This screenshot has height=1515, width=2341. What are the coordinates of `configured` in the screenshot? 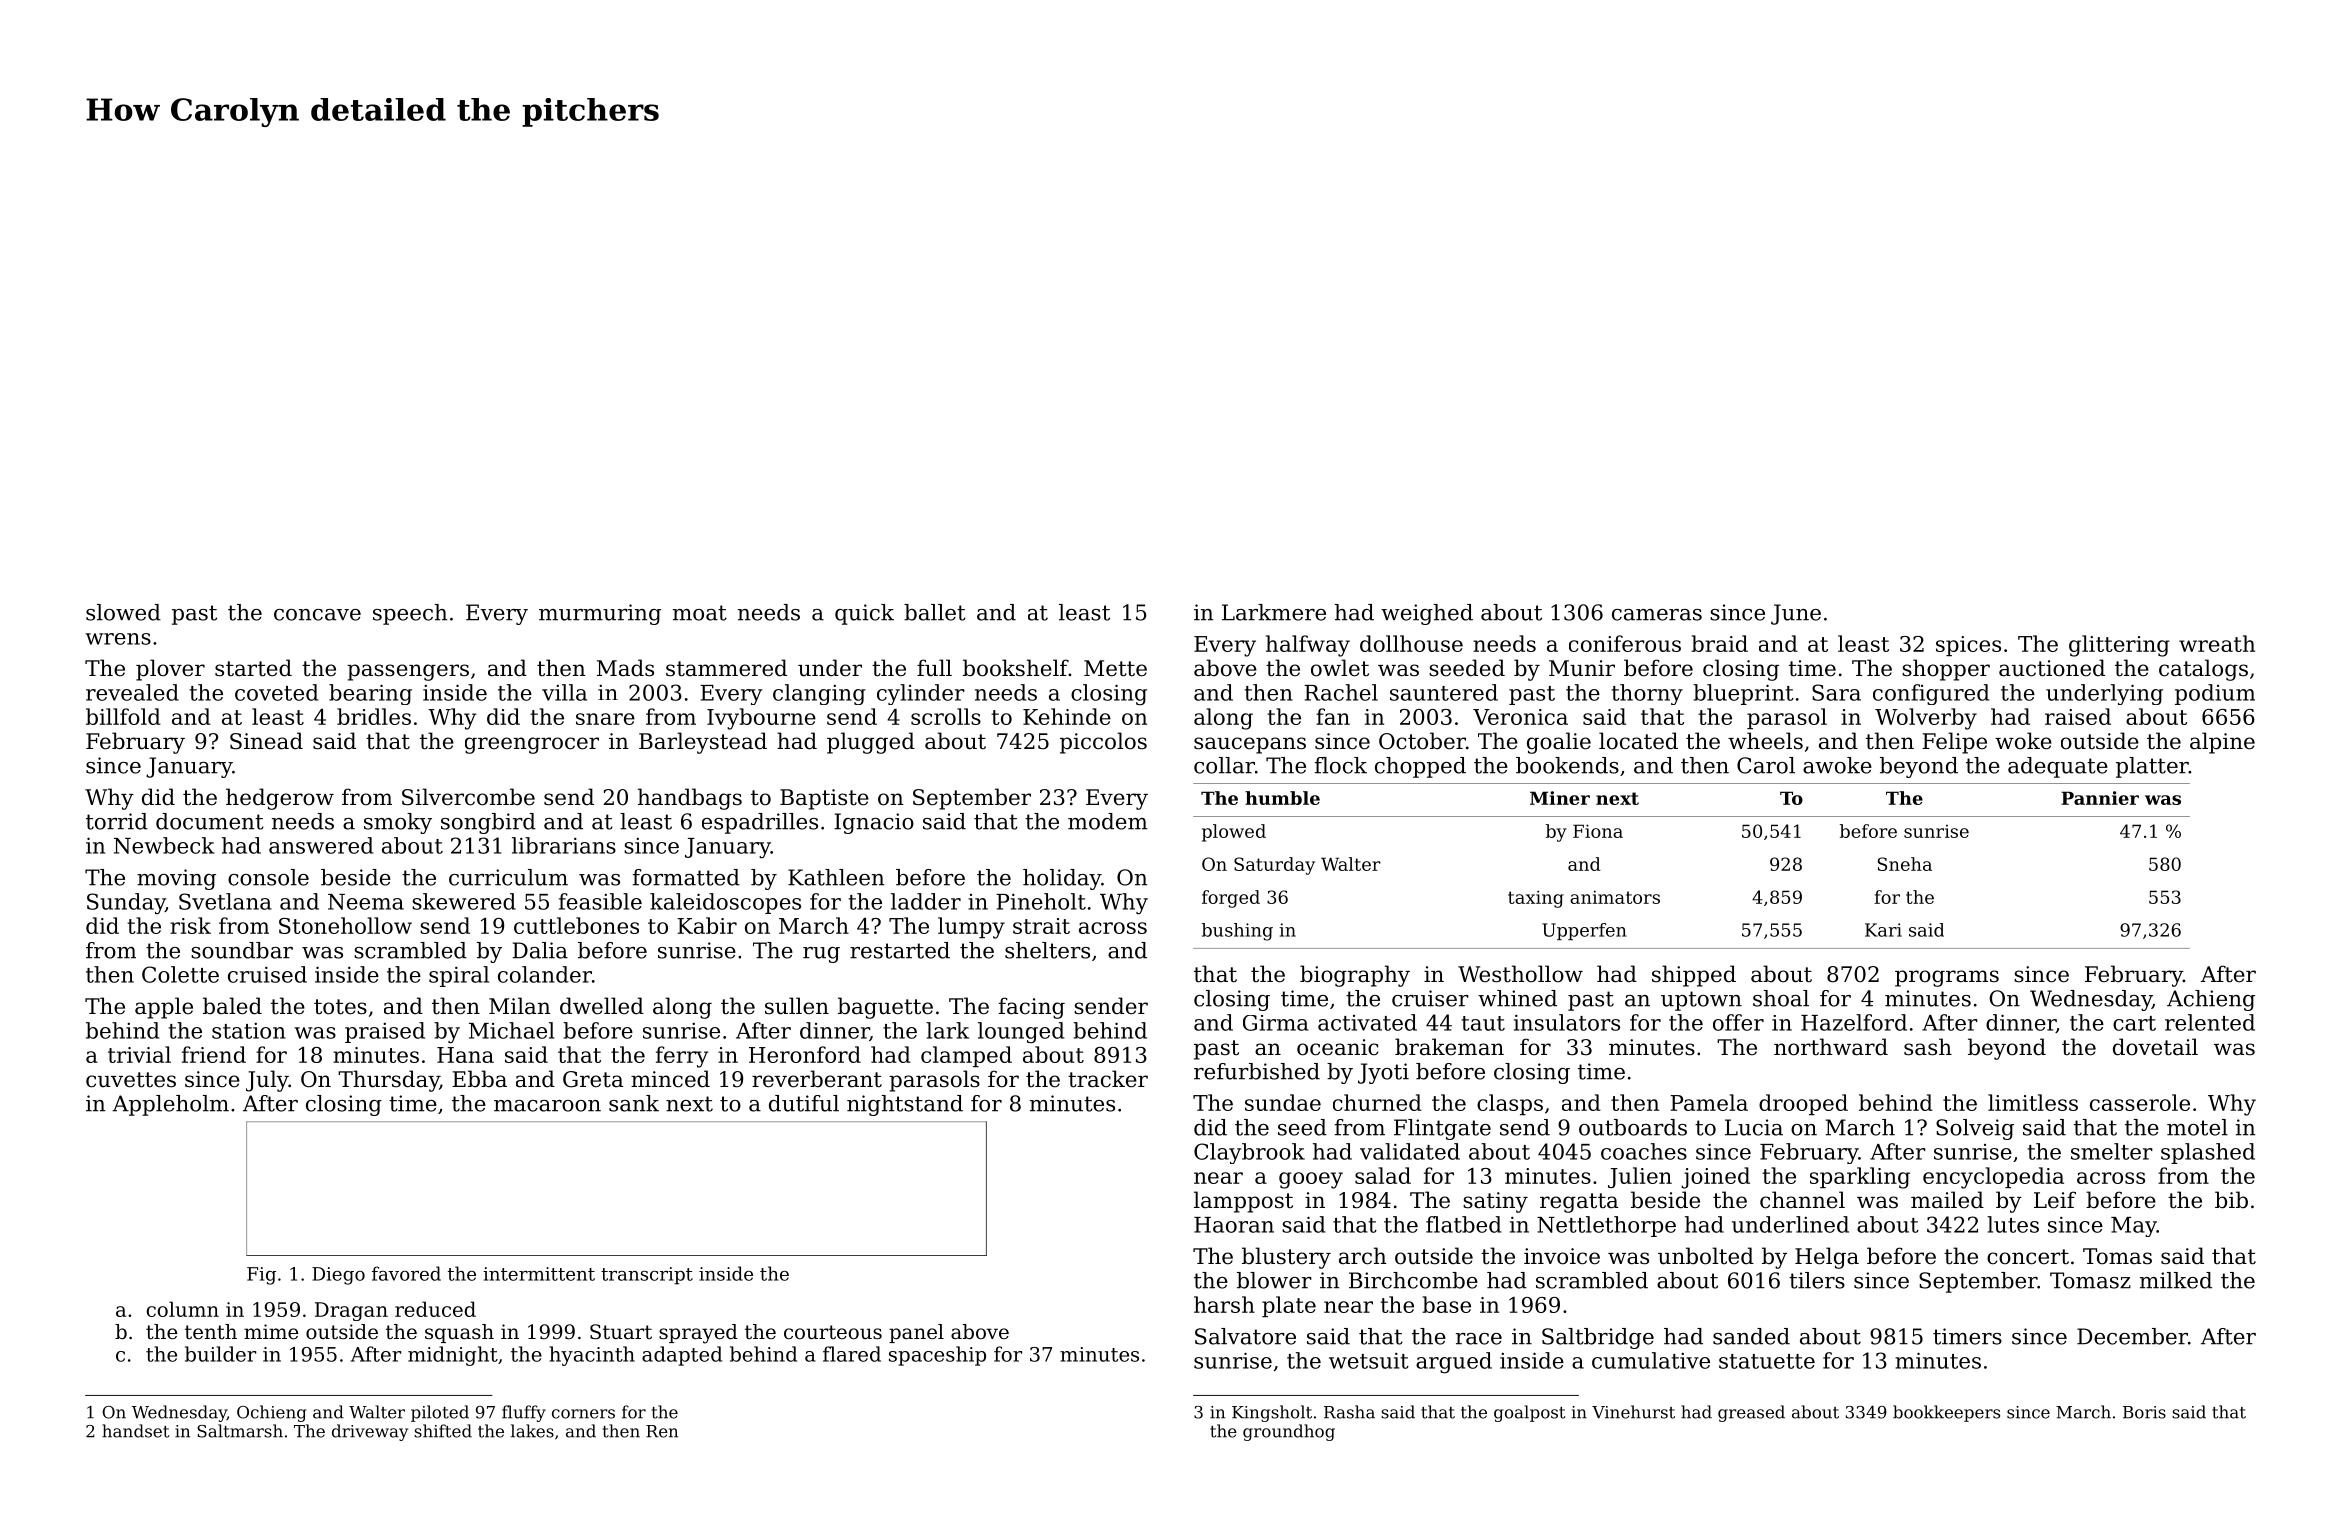 It's located at (1931, 694).
